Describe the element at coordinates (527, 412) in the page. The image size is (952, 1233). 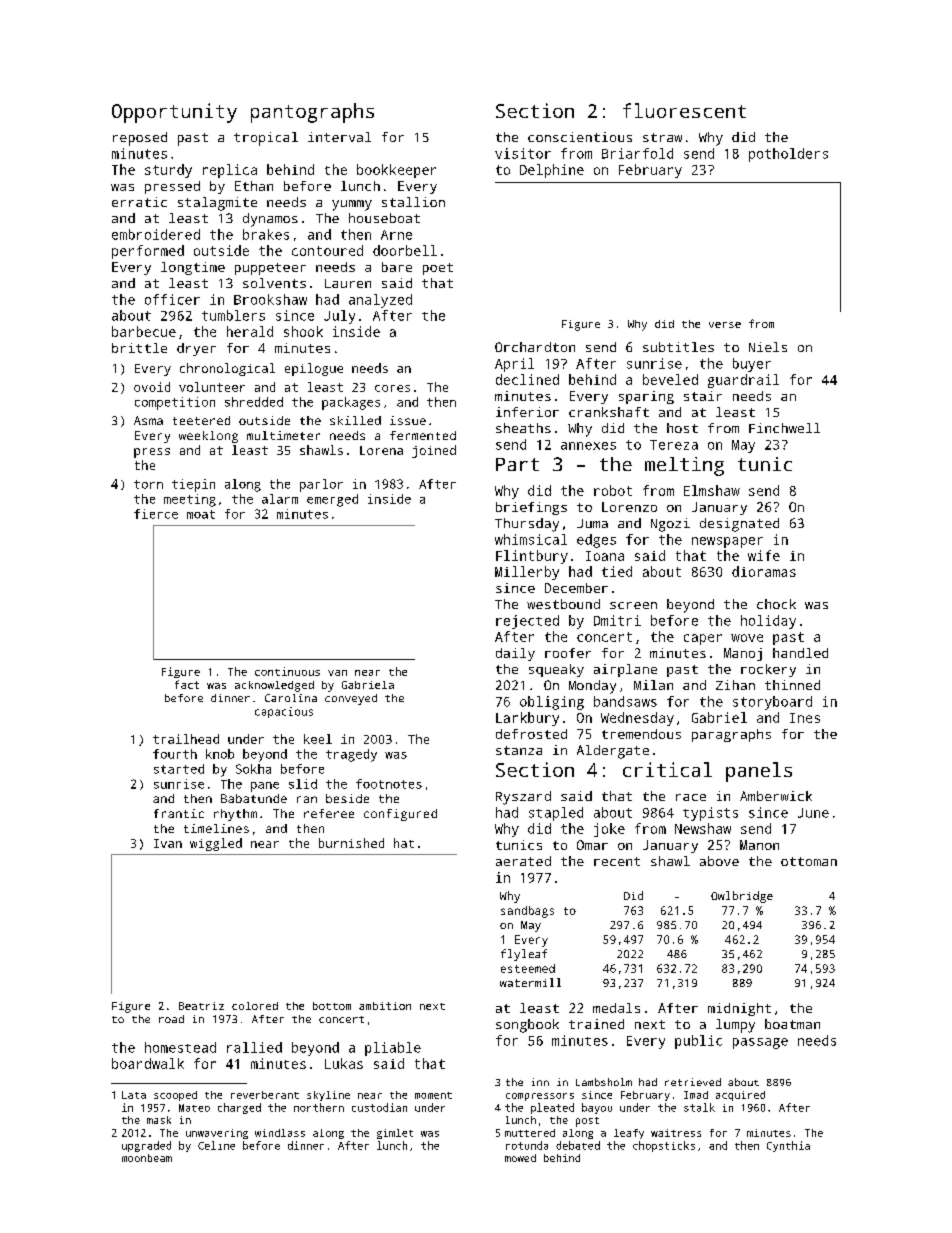
I see `inferior` at that location.
